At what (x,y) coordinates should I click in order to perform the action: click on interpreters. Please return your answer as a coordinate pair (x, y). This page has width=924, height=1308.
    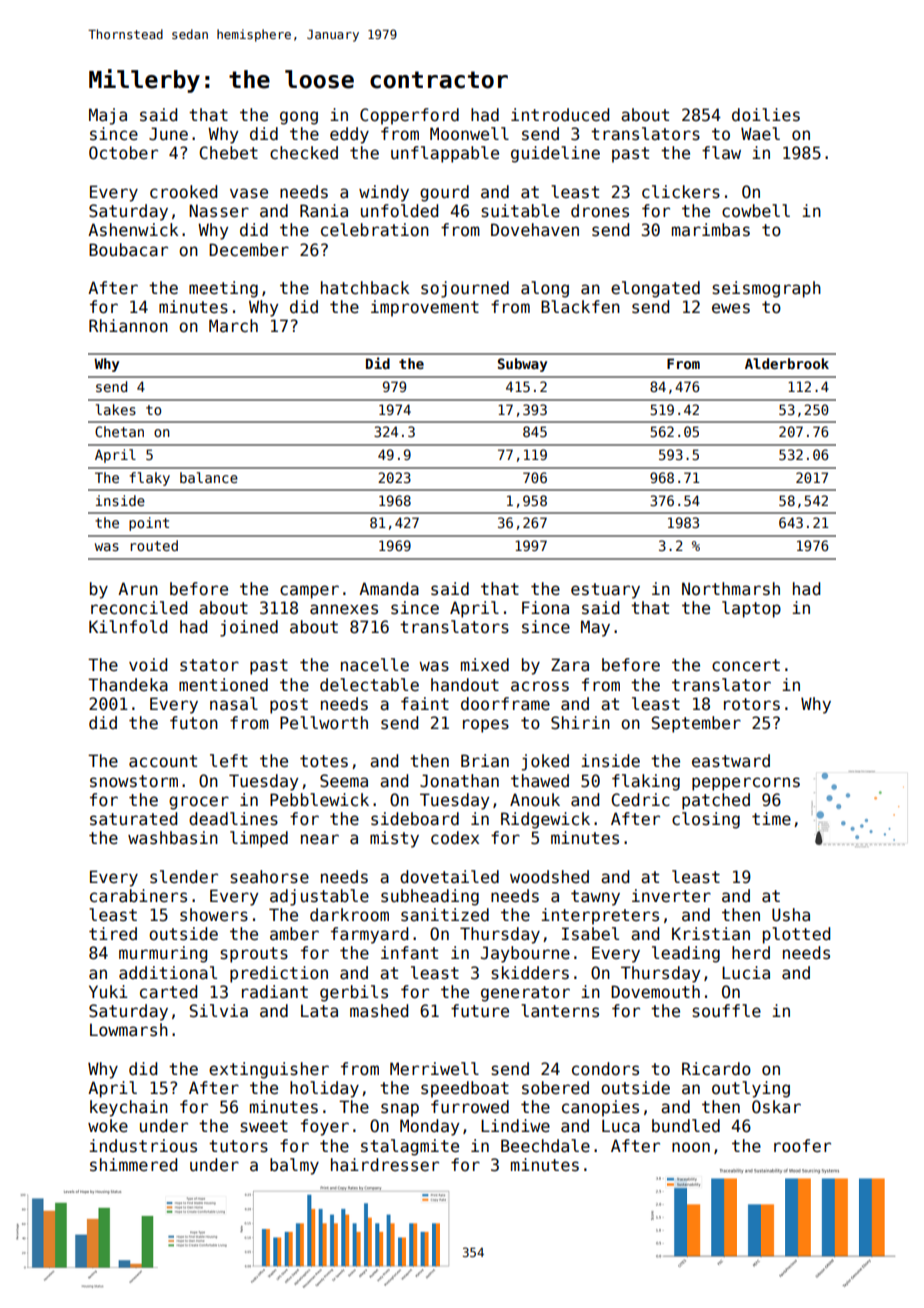
    Looking at the image, I should click on (600, 916).
